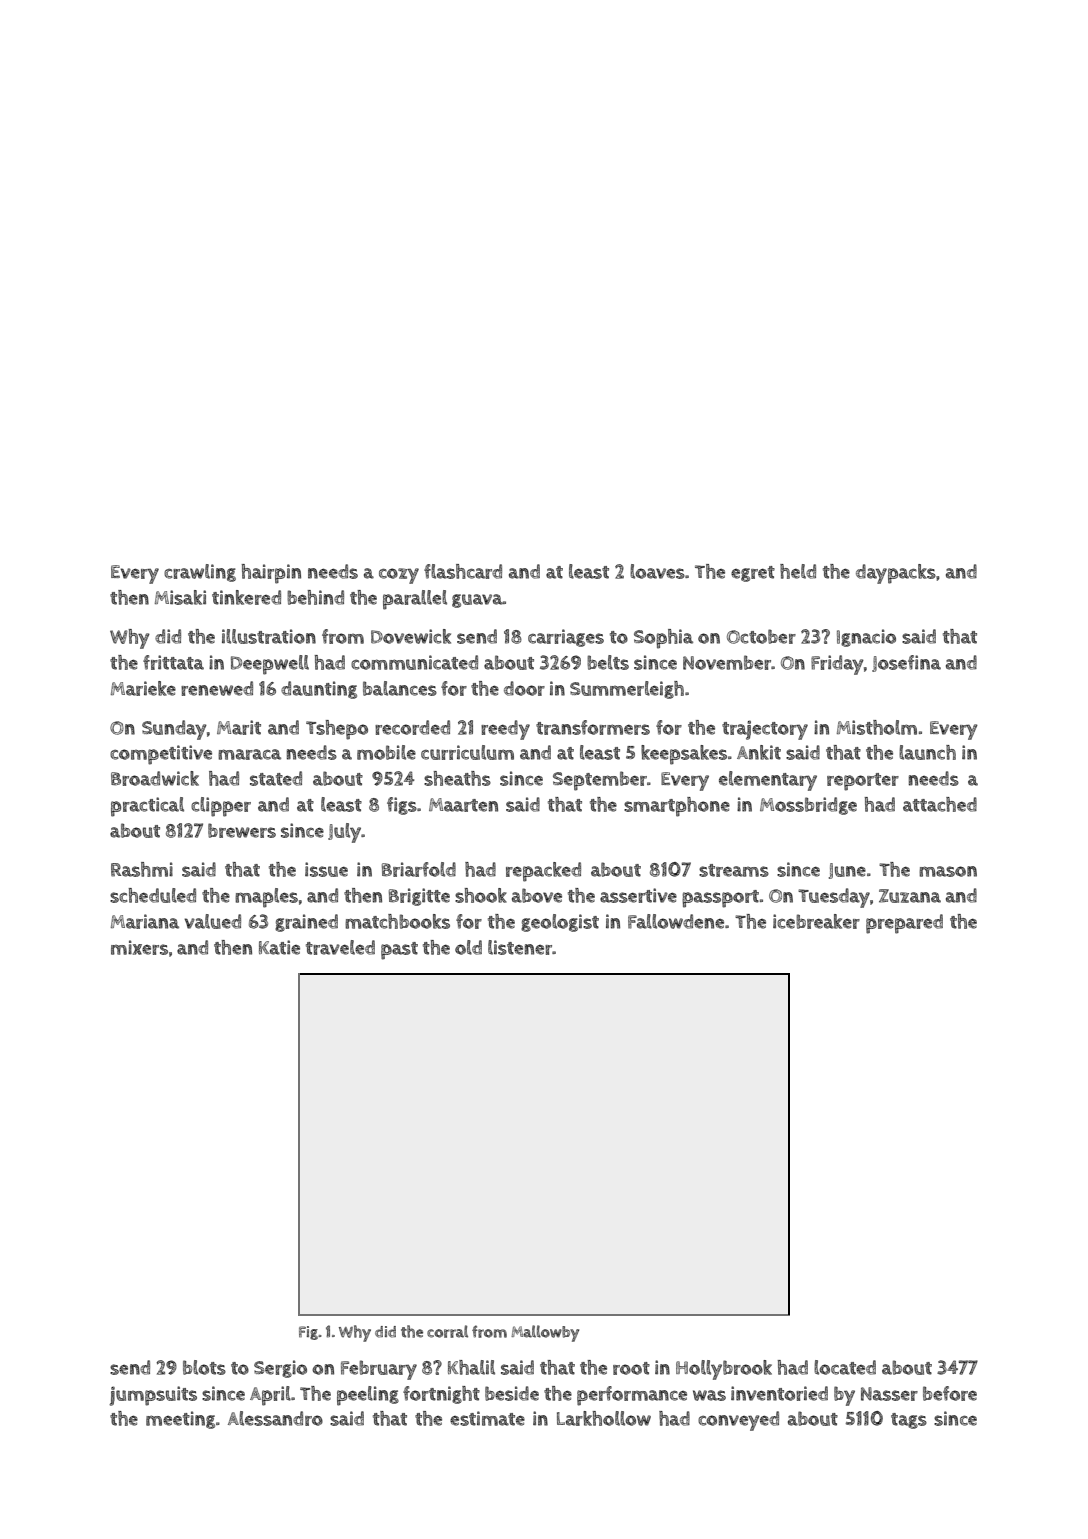 This document has height=1539, width=1088. Describe the element at coordinates (520, 947) in the document. I see `listener` at that location.
